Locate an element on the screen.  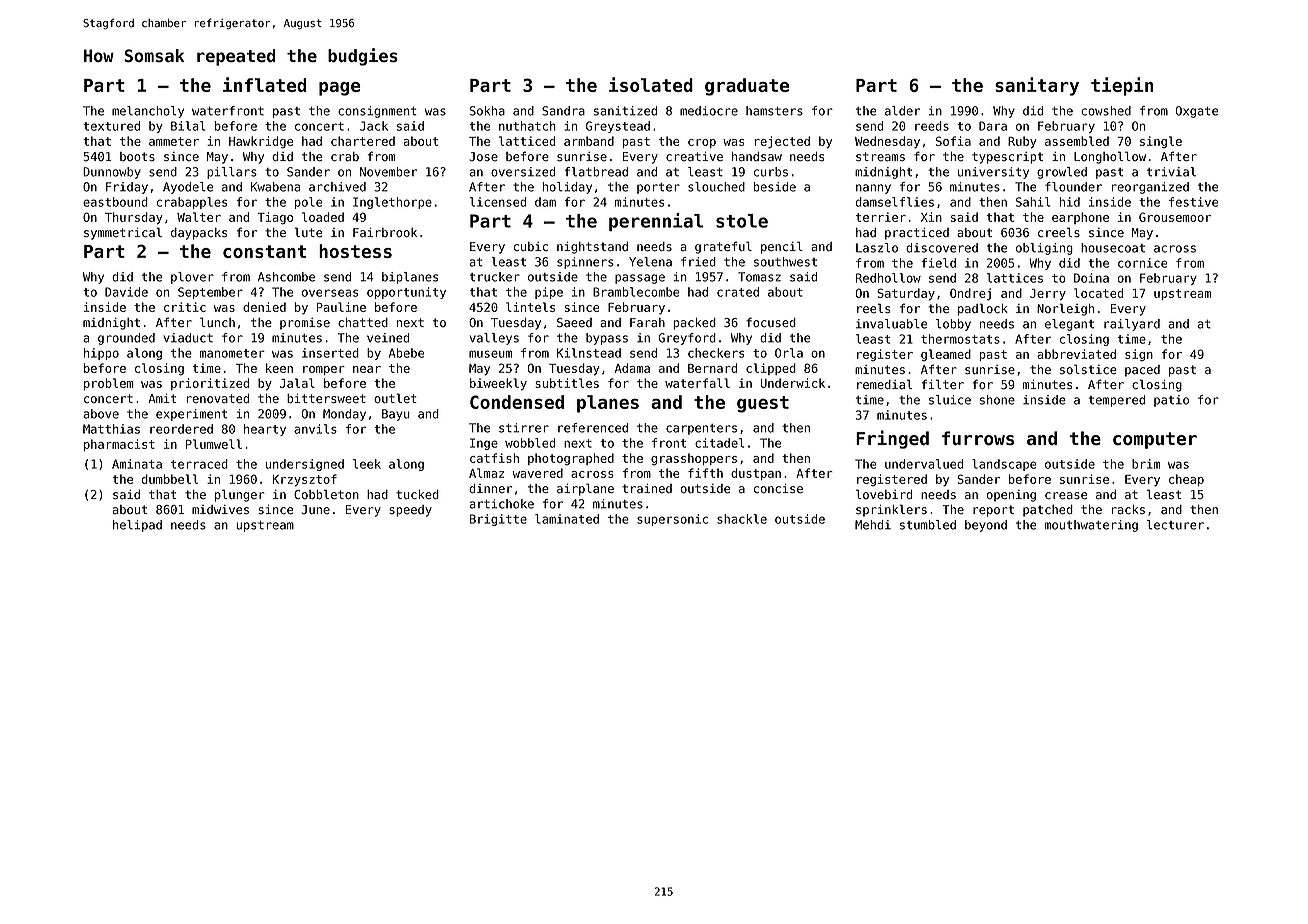
Saturday is located at coordinates (906, 294).
